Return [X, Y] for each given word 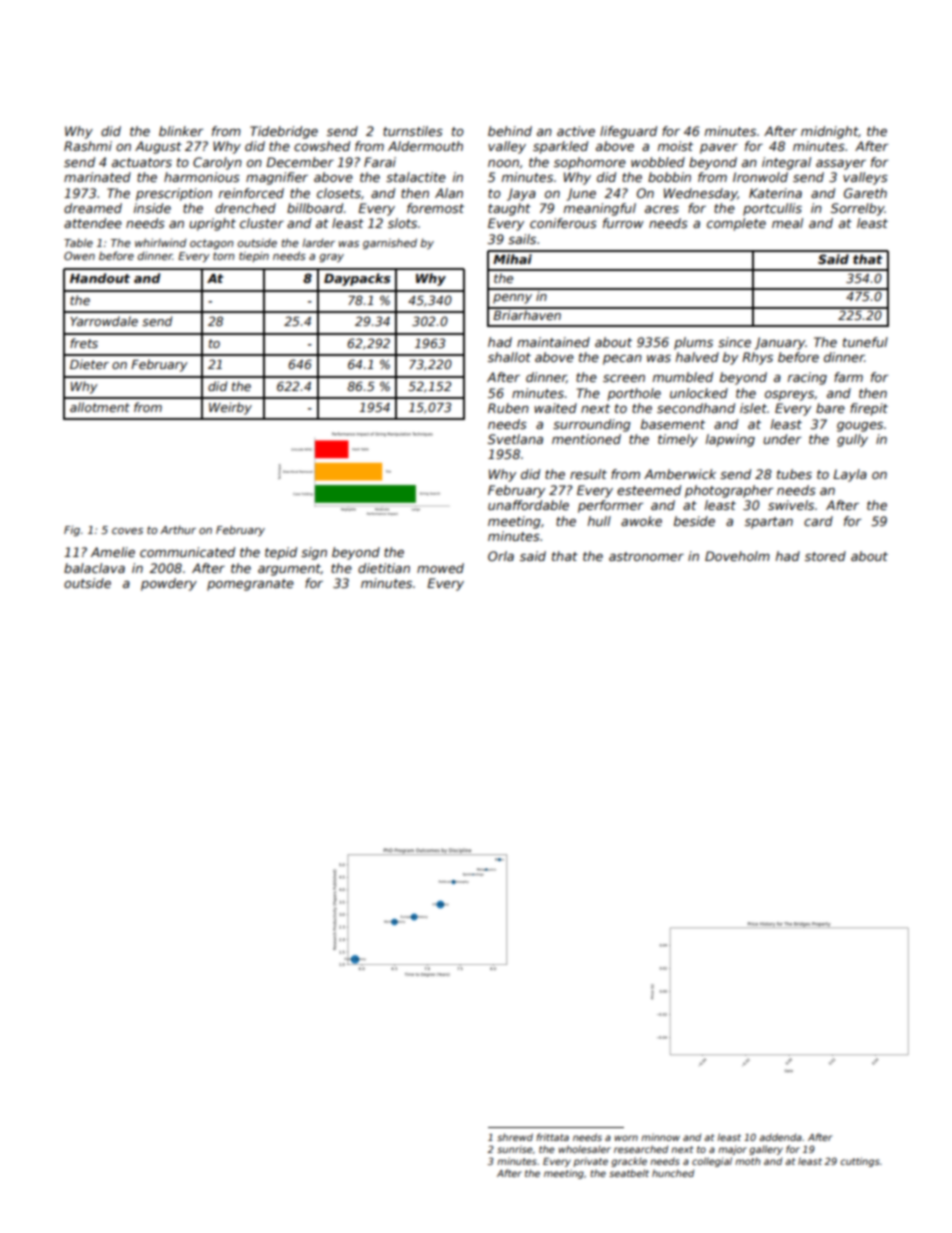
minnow [660, 1137]
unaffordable [528, 505]
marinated [97, 177]
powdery [169, 584]
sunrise [515, 1149]
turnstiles [413, 131]
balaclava [94, 568]
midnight [829, 132]
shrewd [515, 1137]
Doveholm [737, 556]
